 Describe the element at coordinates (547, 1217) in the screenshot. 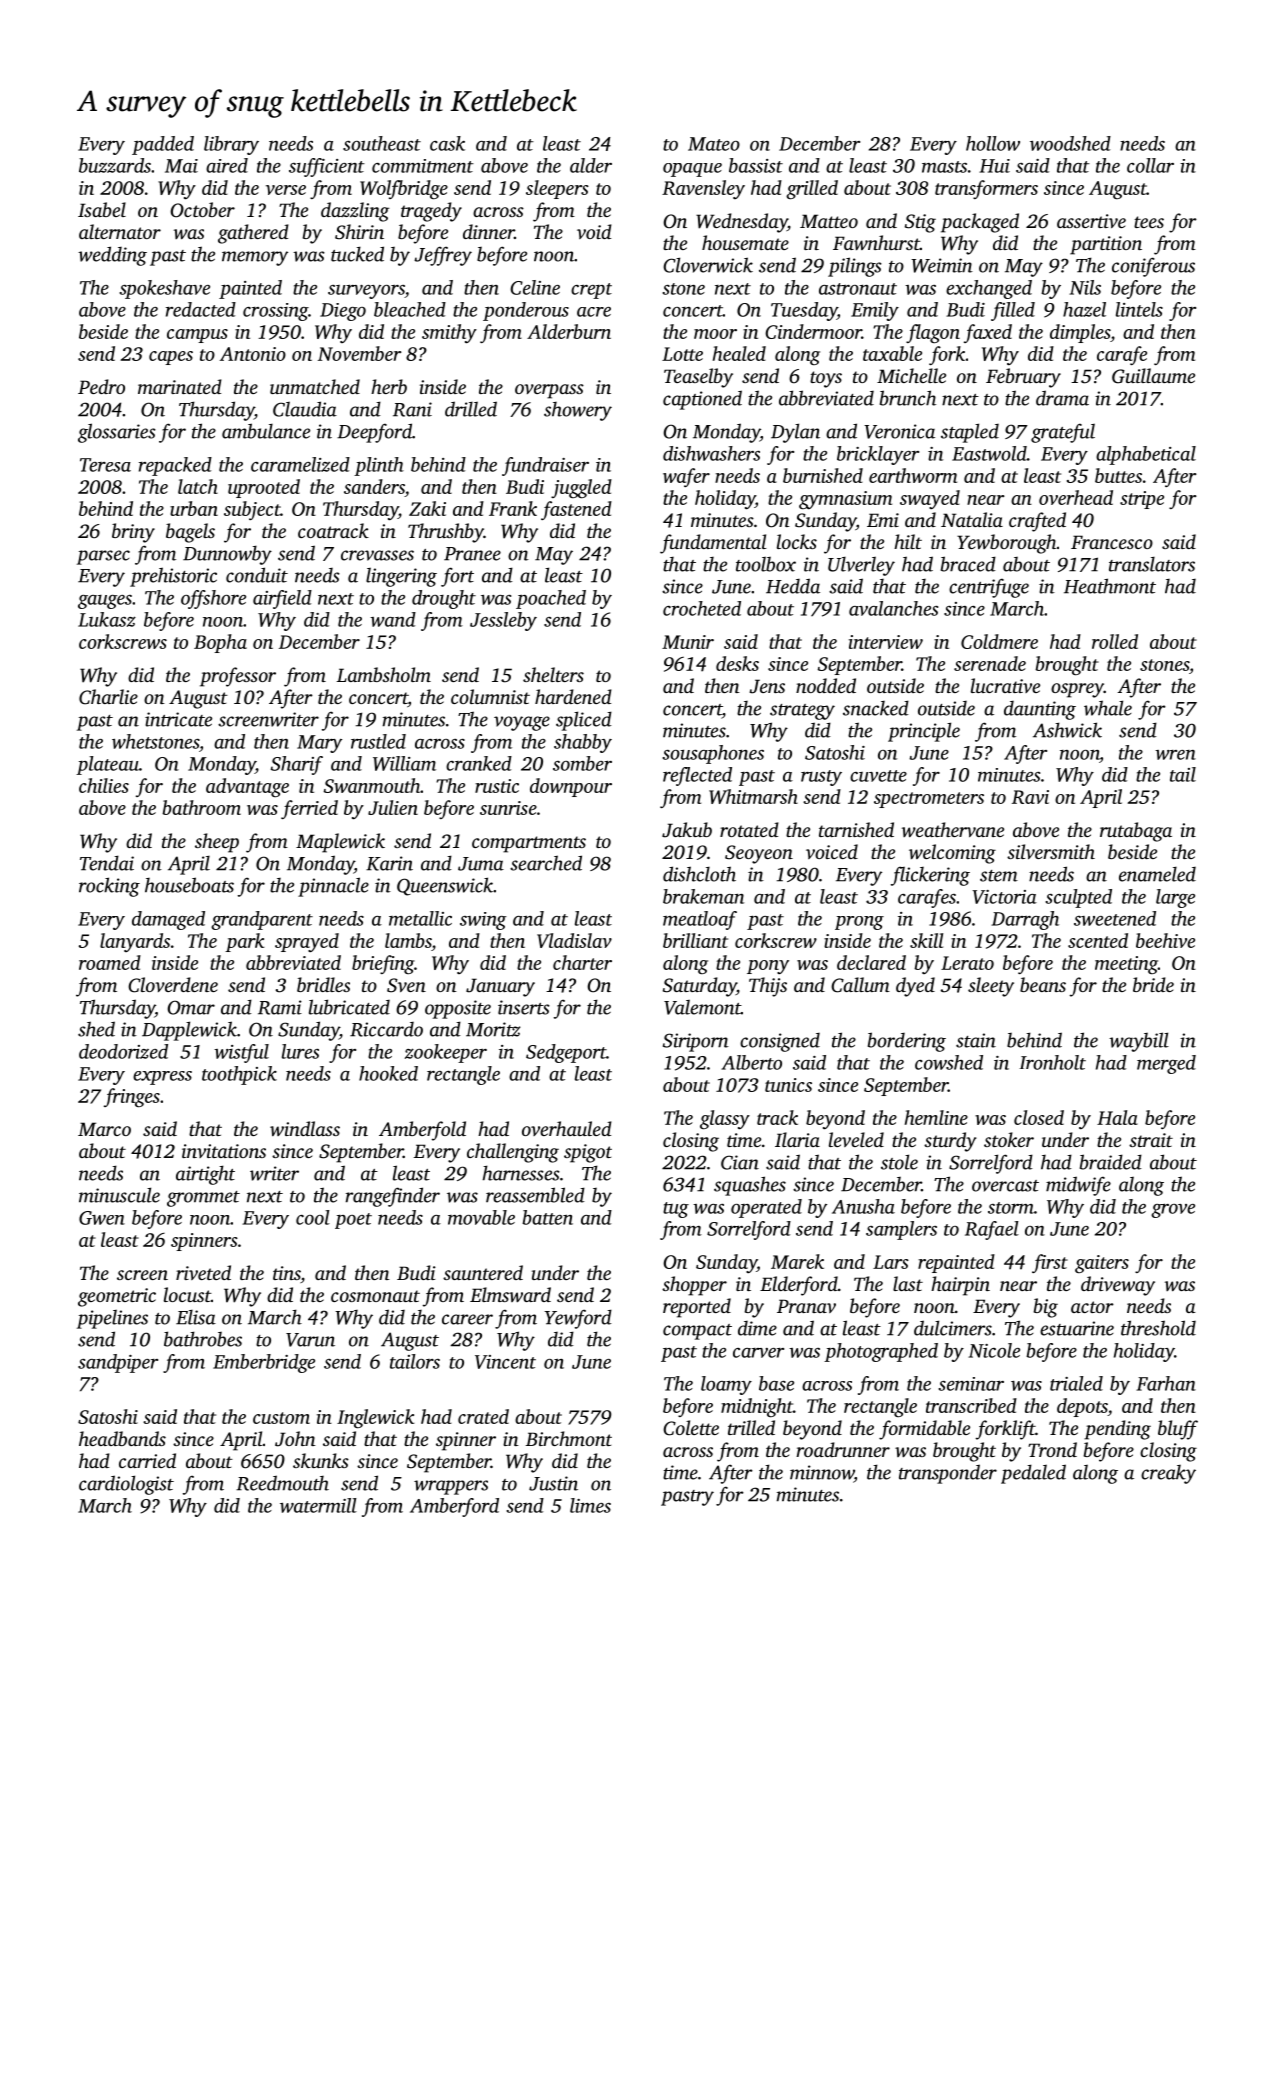

I see `batten` at that location.
